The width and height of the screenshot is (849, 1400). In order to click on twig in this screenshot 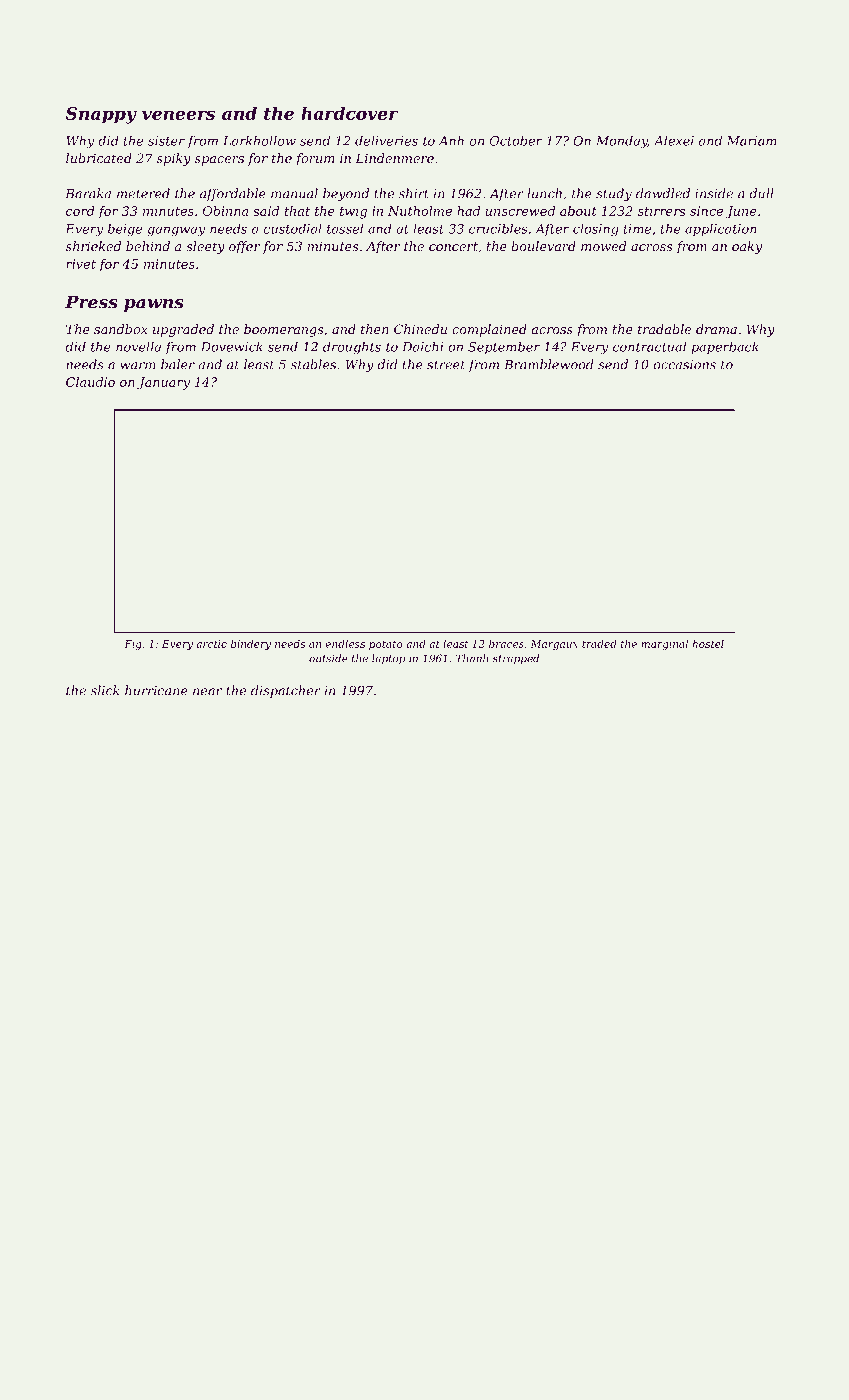, I will do `click(353, 212)`.
